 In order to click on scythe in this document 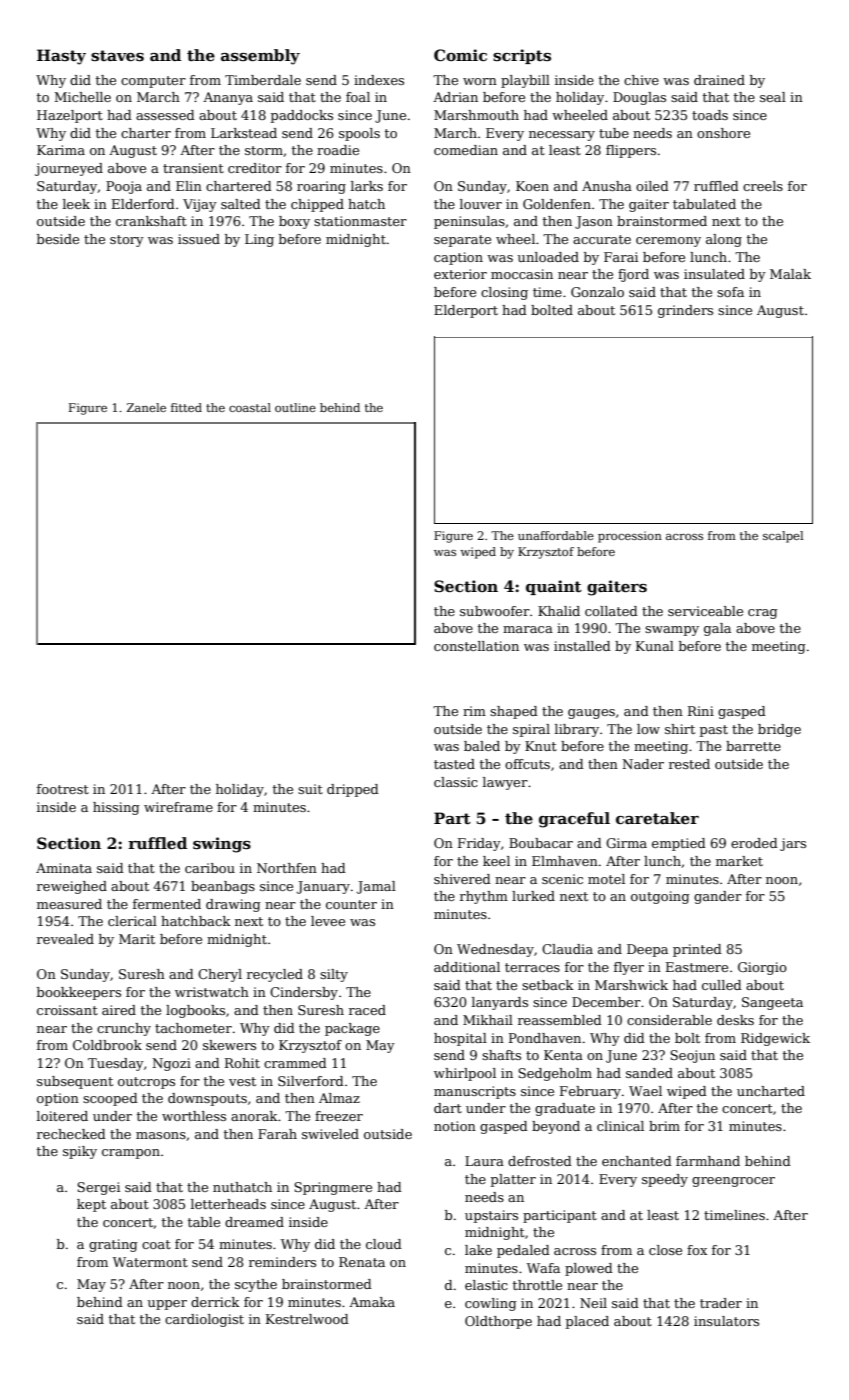, I will do `click(256, 1285)`.
